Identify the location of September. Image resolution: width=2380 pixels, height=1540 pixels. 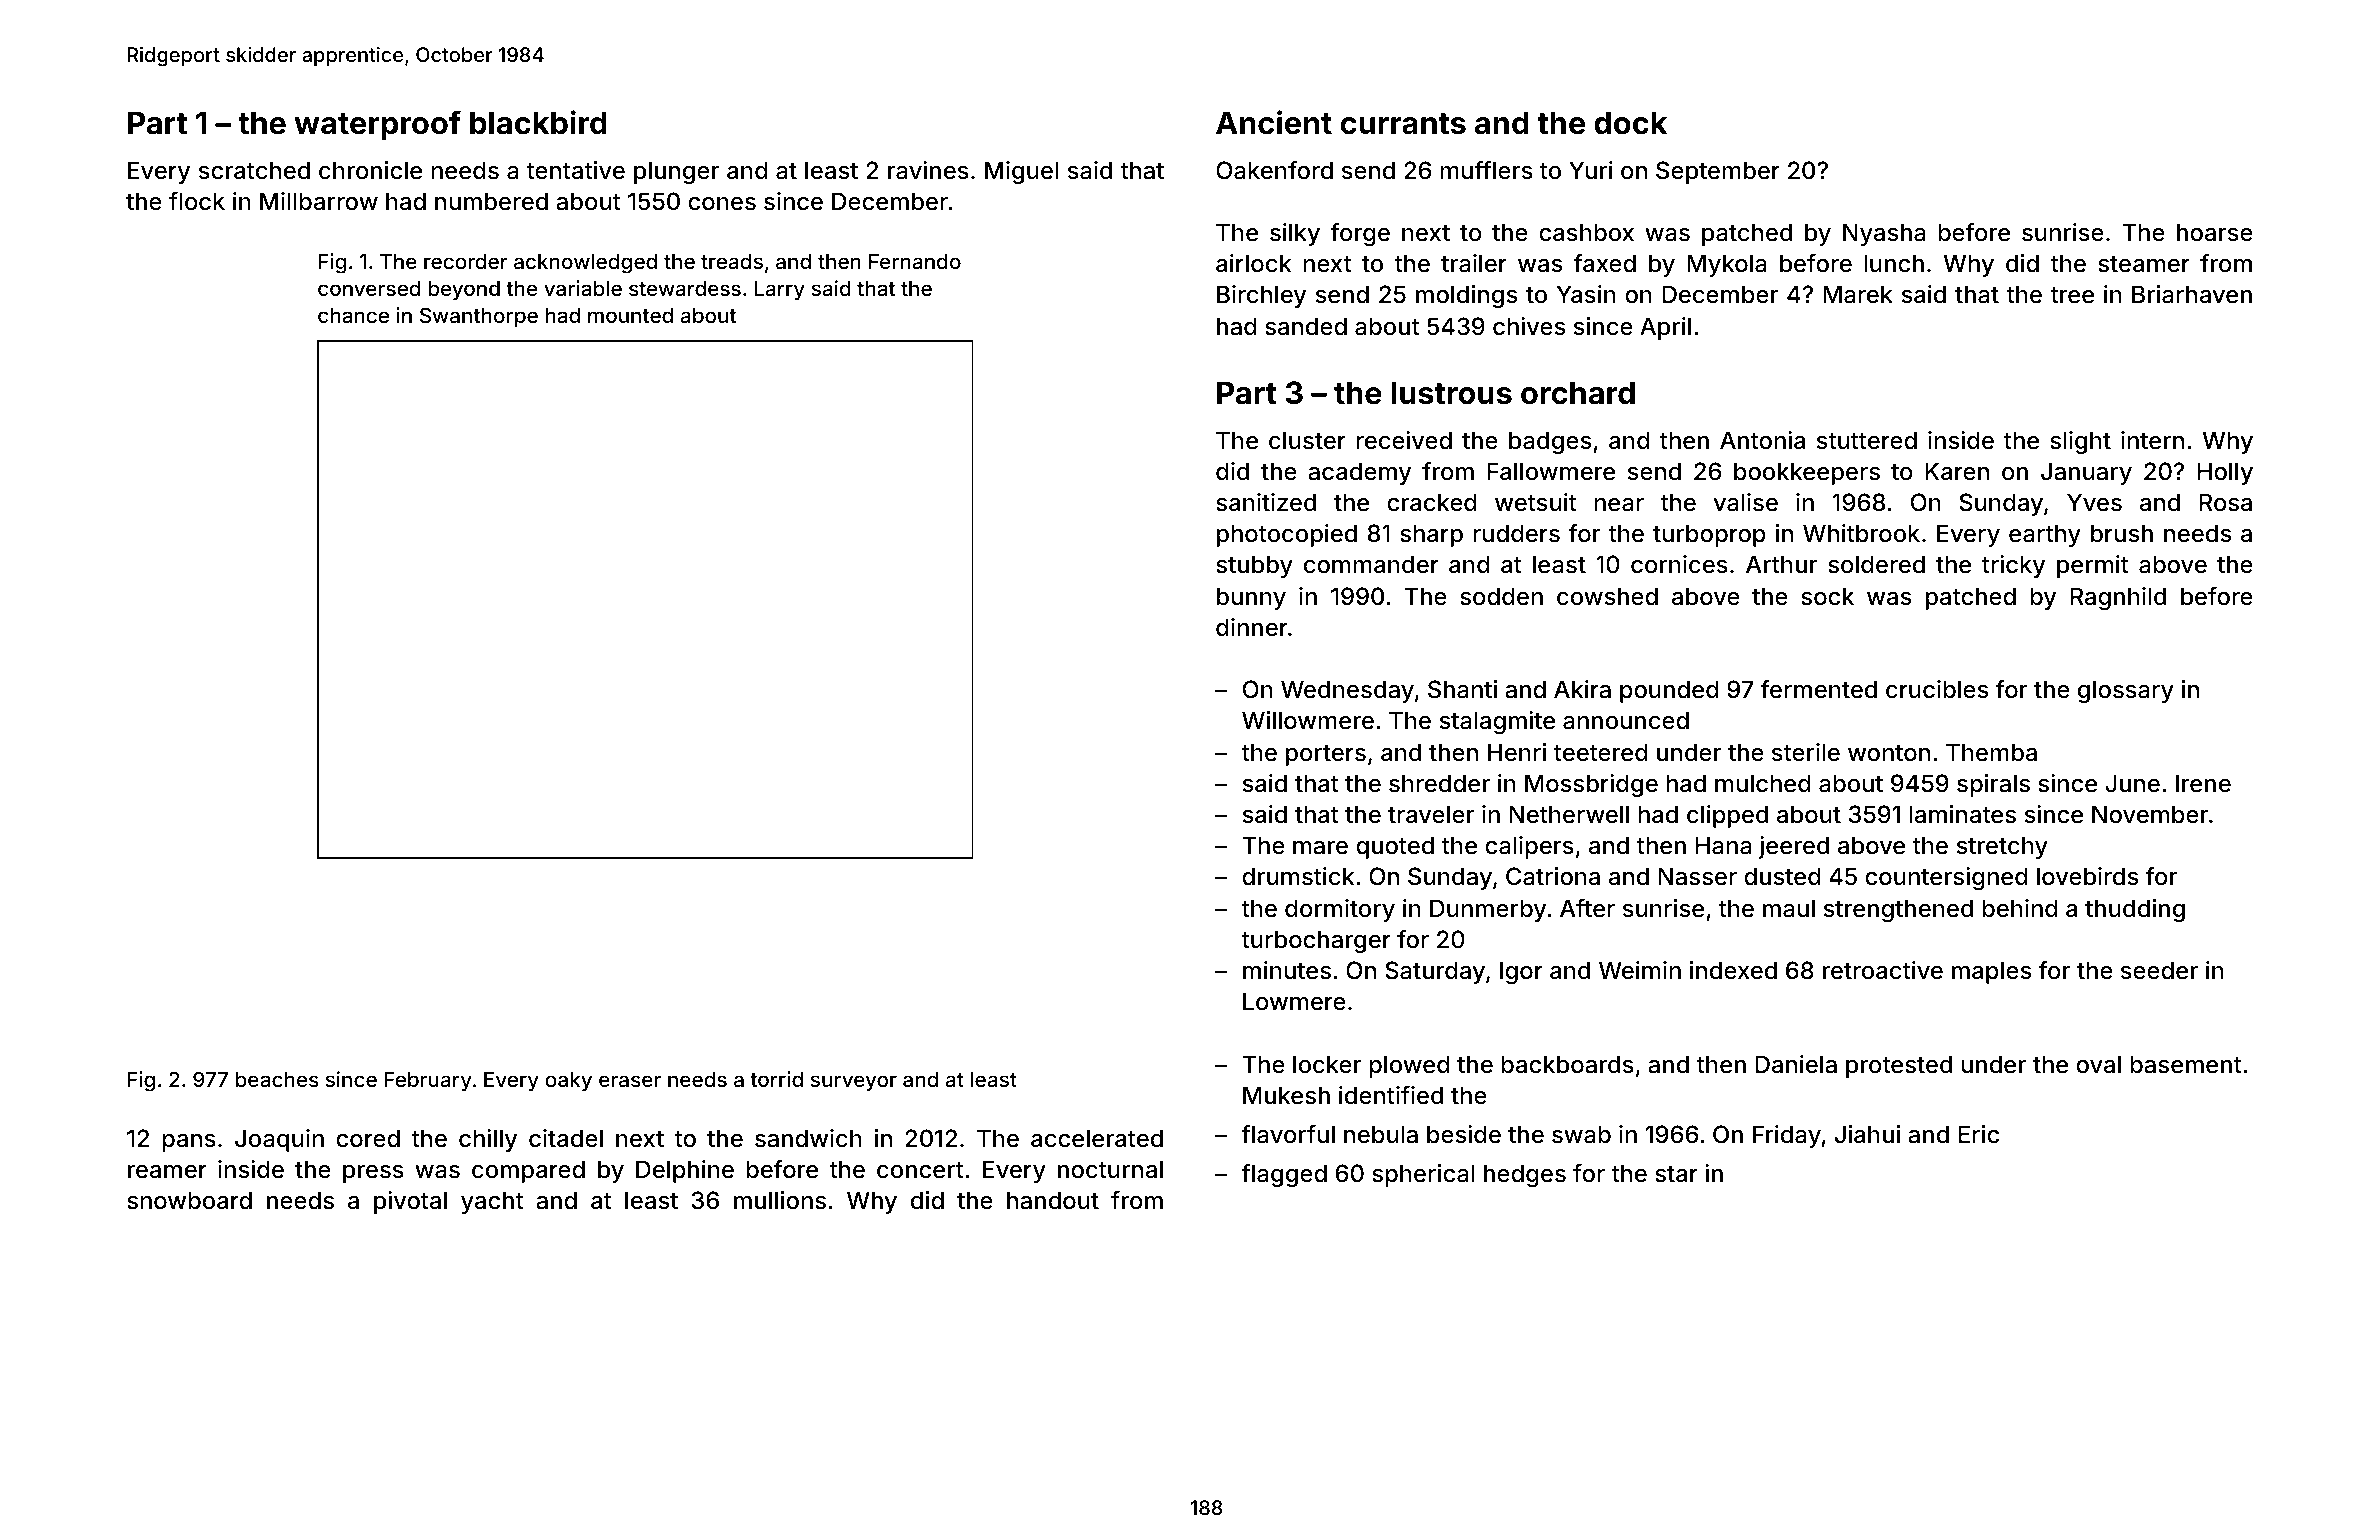
(1718, 172).
